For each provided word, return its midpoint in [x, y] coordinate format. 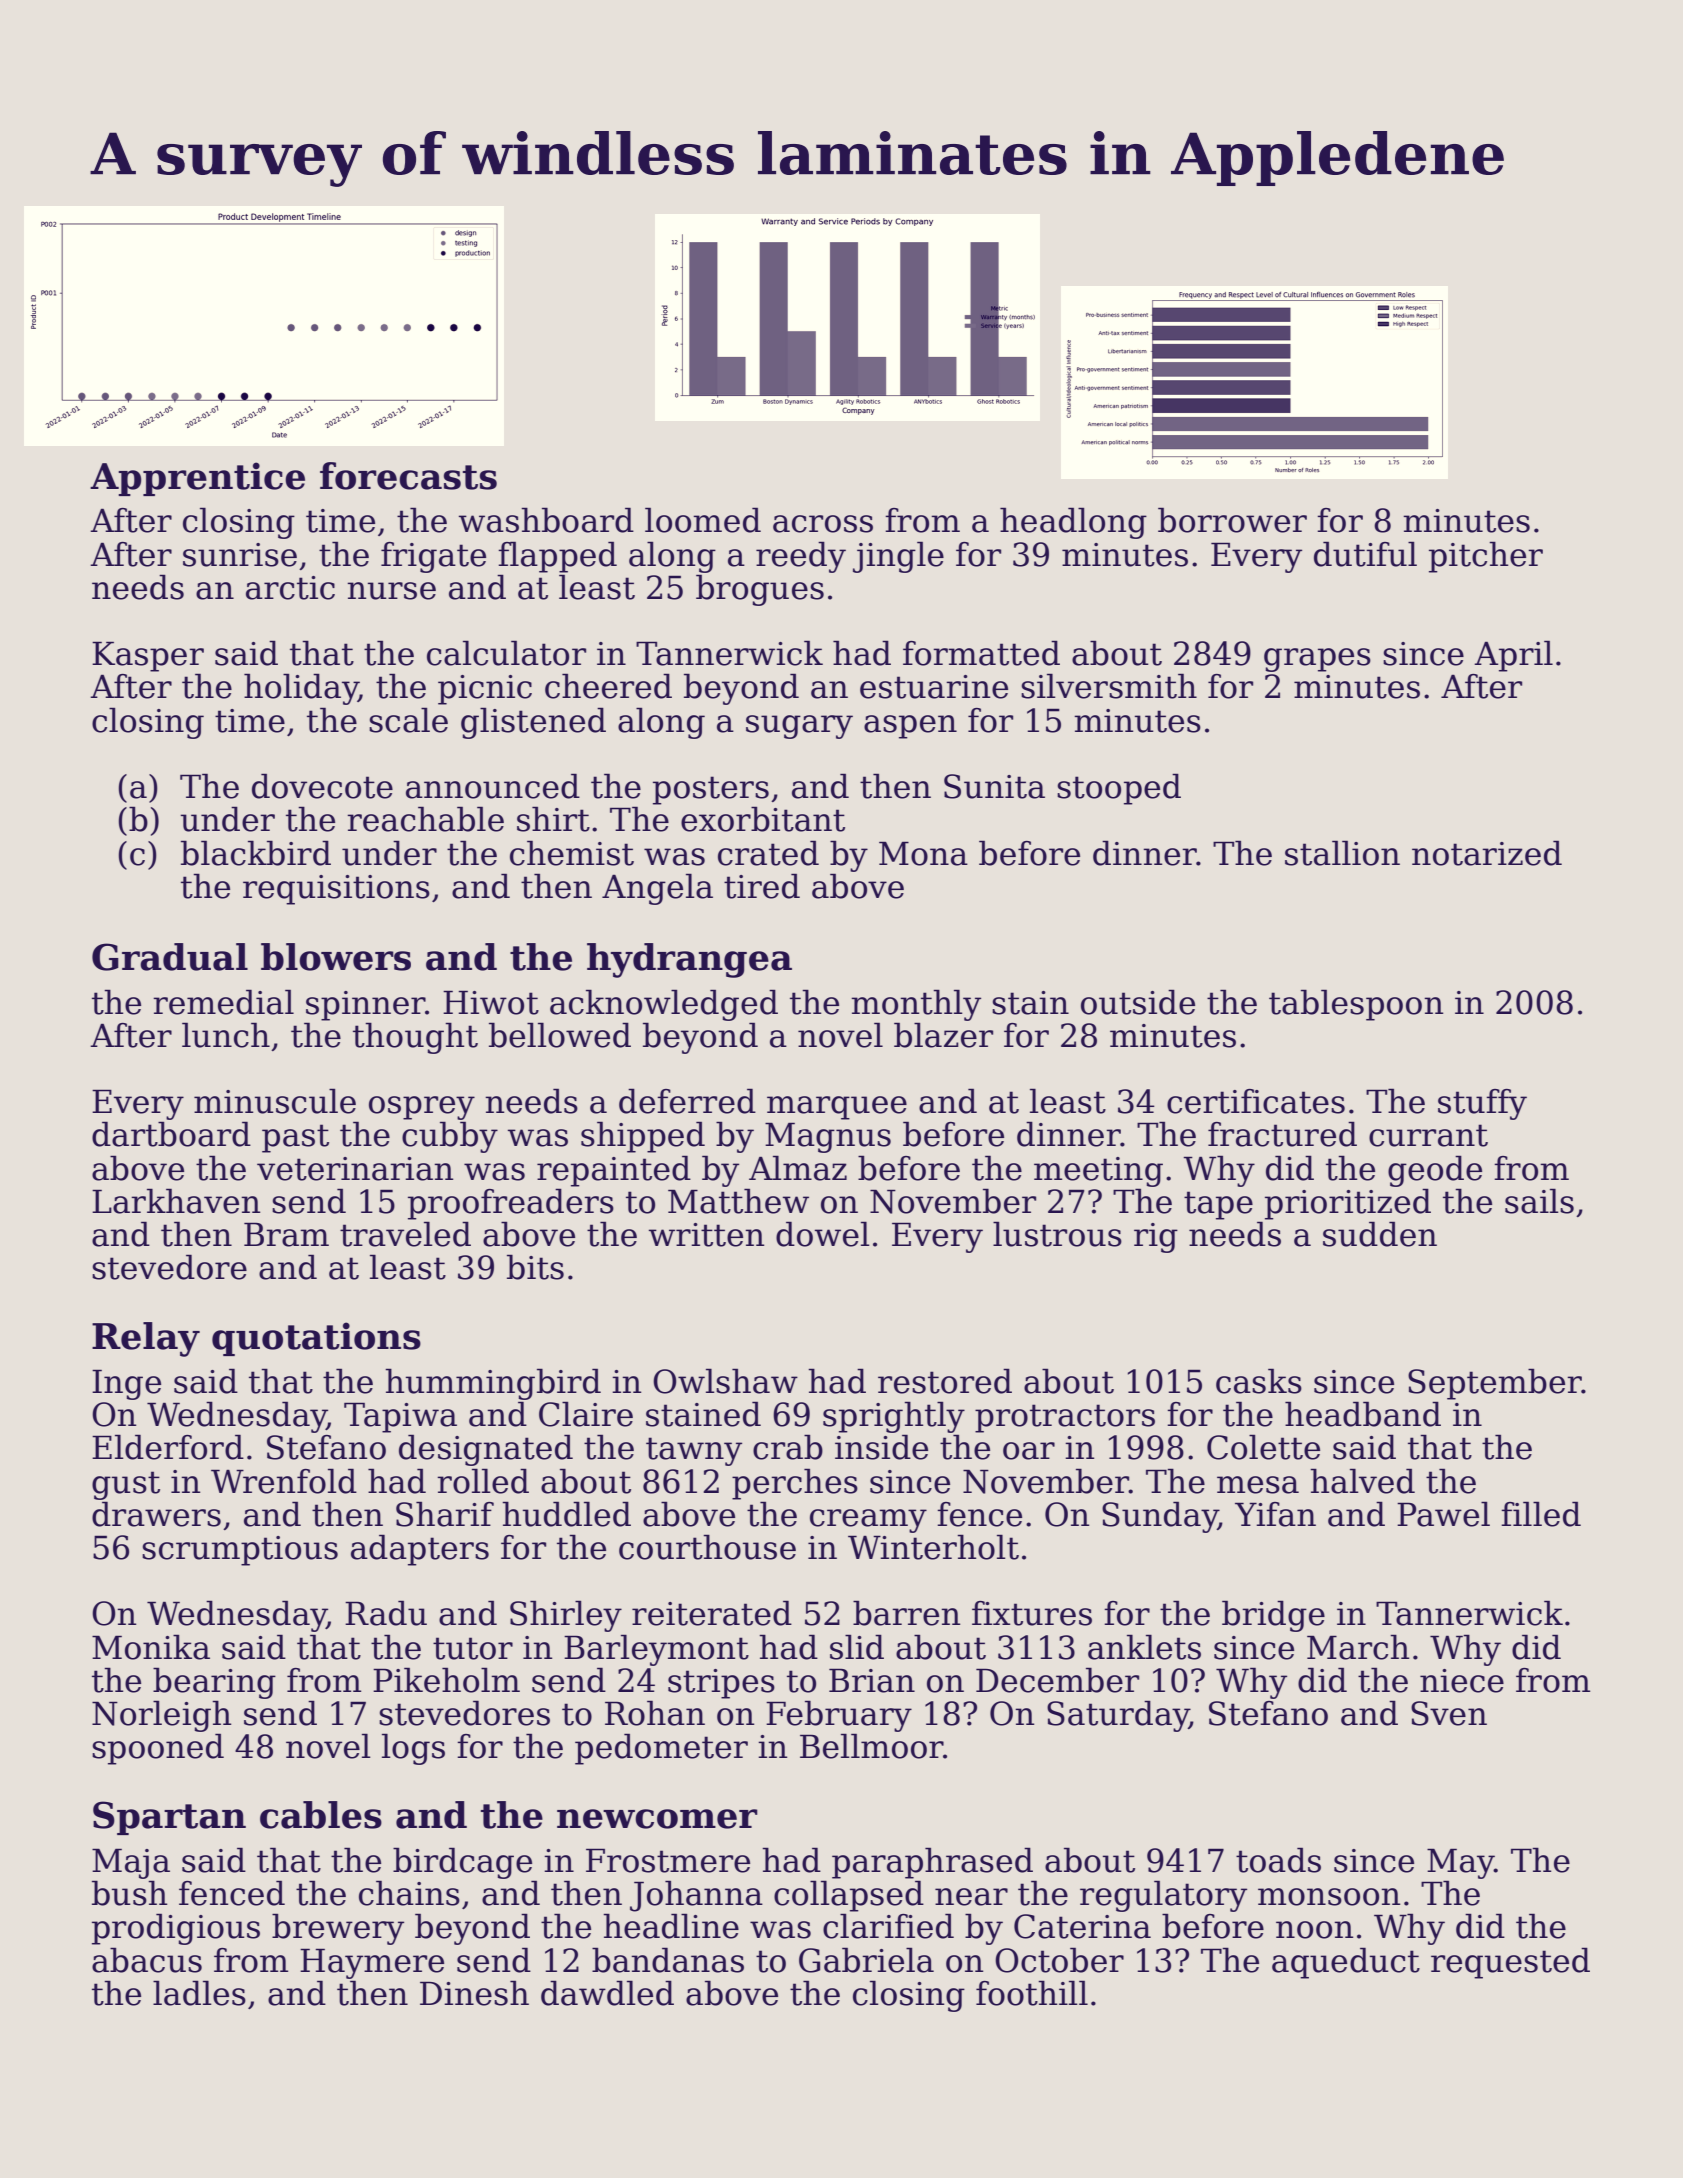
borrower [1232, 520]
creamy [868, 1521]
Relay [146, 1339]
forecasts [408, 476]
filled [1541, 1514]
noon [1314, 1930]
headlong [1073, 523]
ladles [199, 1993]
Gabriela [866, 1960]
